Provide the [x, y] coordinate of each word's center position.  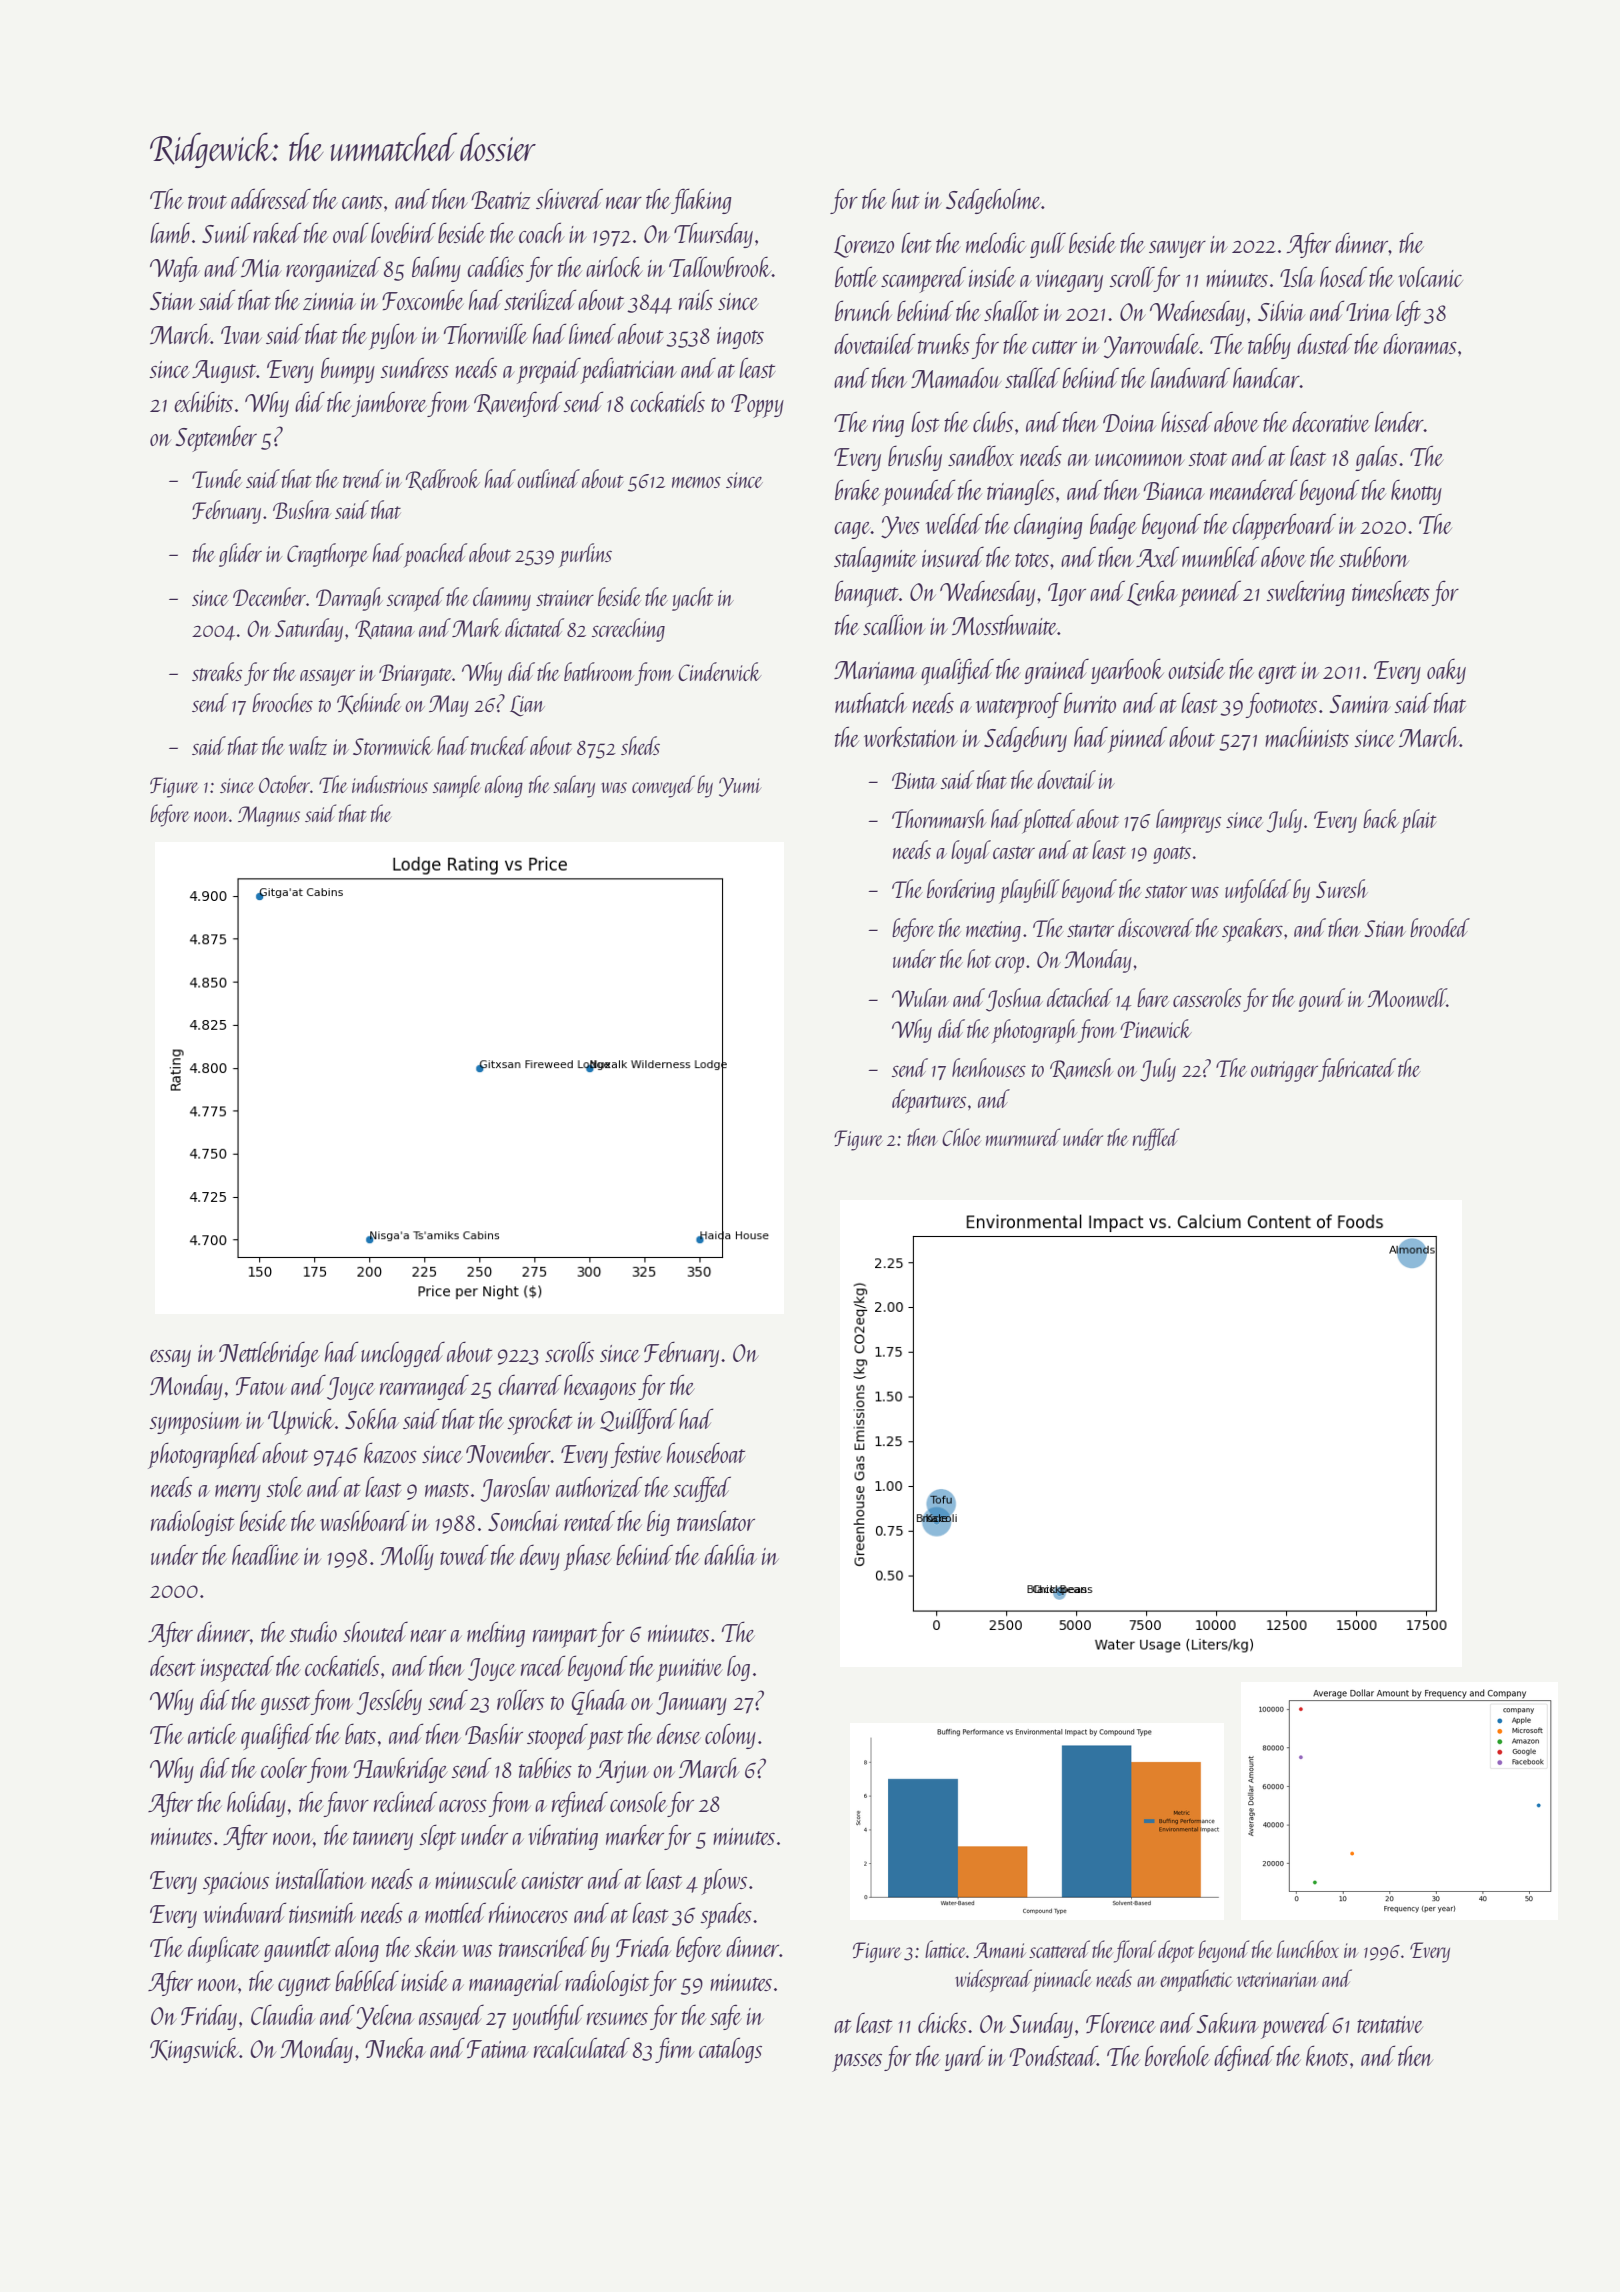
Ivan [241, 335]
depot [1176, 1951]
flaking [701, 201]
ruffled [1156, 1139]
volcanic [1430, 276]
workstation [911, 736]
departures [929, 1101]
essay [170, 1358]
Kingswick [194, 2050]
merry [238, 1493]
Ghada [599, 1702]
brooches [282, 702]
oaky [1446, 671]
